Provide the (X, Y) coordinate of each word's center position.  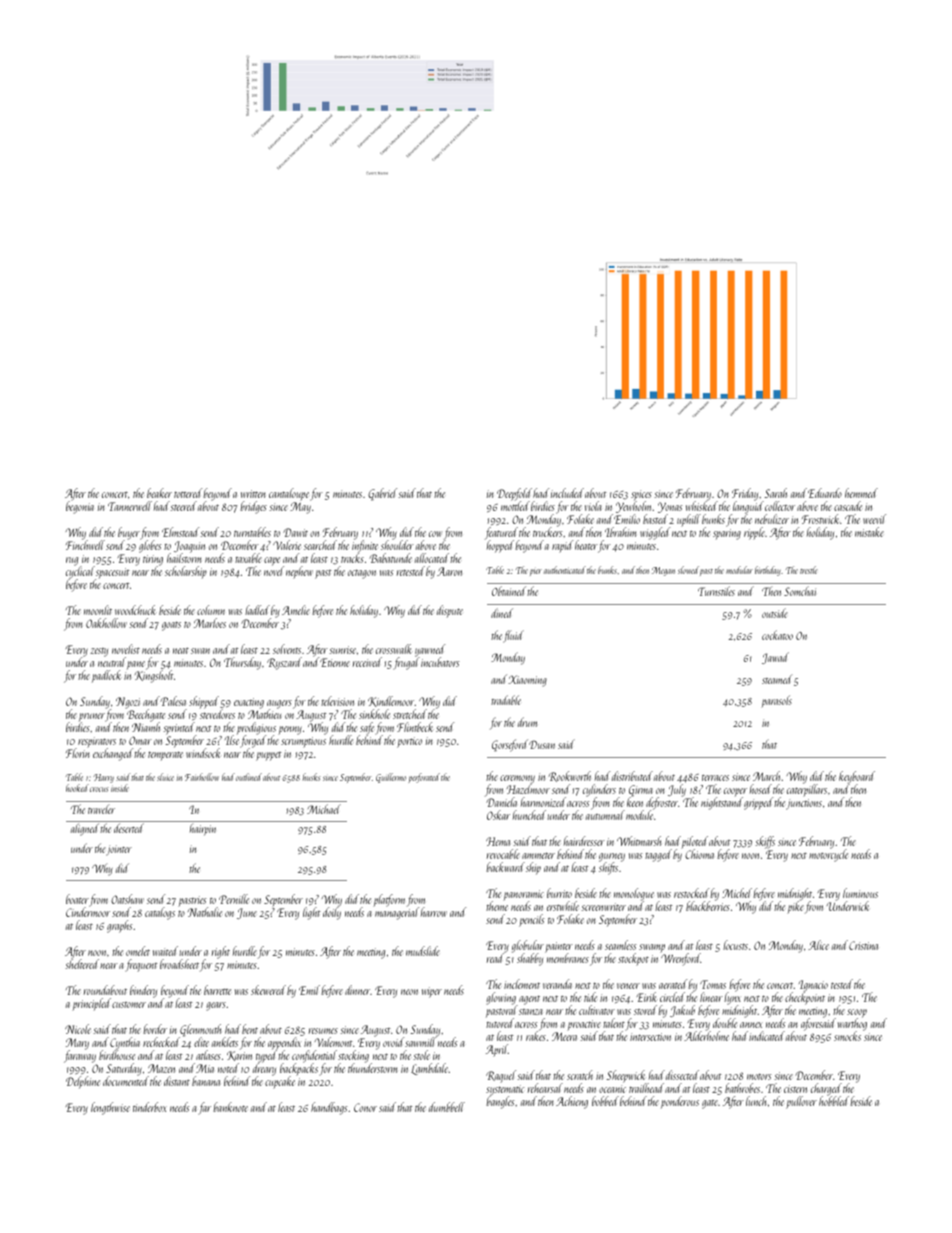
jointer (119, 850)
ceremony (517, 780)
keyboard (857, 778)
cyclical (80, 572)
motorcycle (828, 856)
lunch (756, 1101)
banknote (230, 1107)
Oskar (498, 815)
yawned (430, 650)
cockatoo (777, 635)
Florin (77, 753)
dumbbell (447, 1107)
